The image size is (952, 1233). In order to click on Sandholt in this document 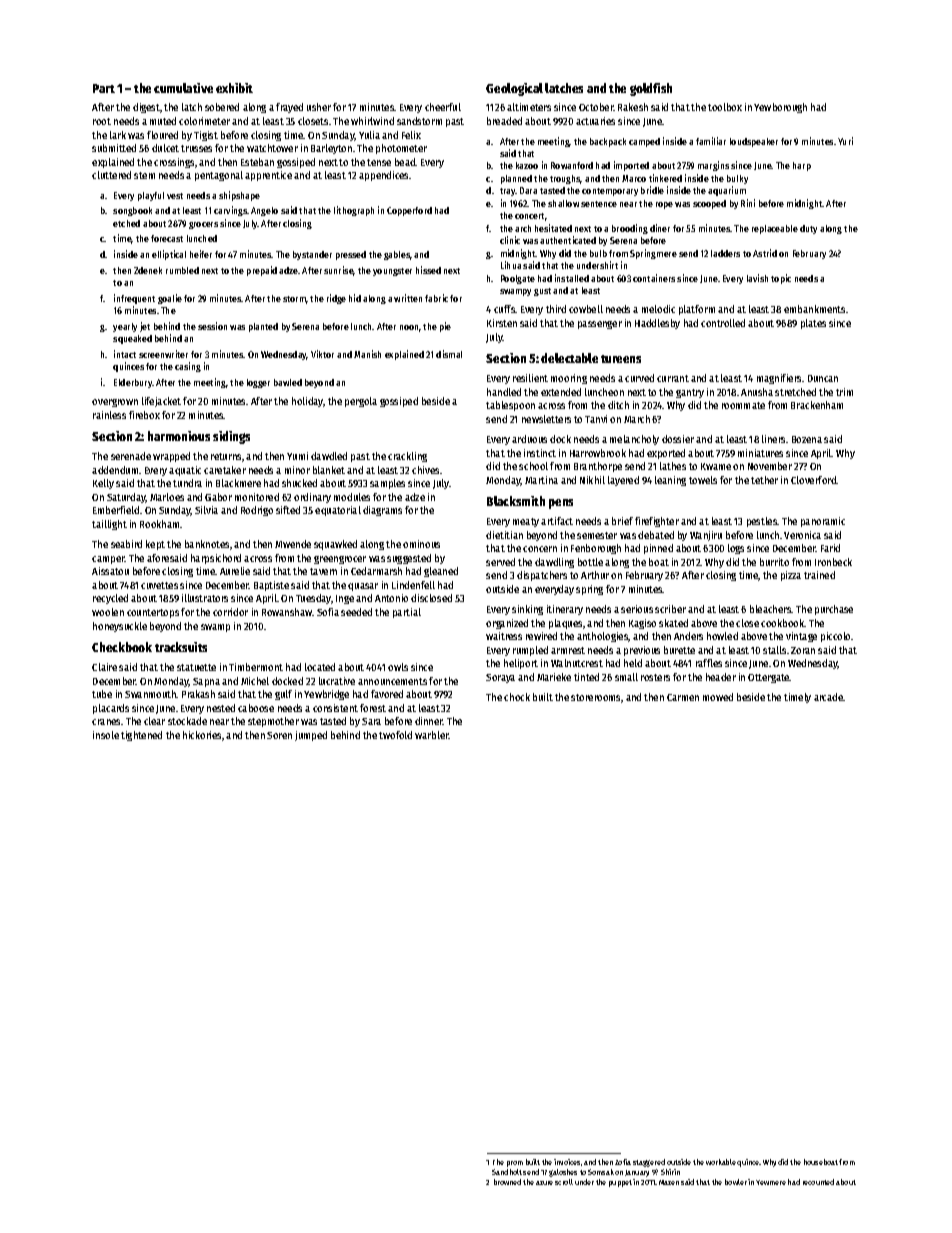, I will do `click(507, 1172)`.
